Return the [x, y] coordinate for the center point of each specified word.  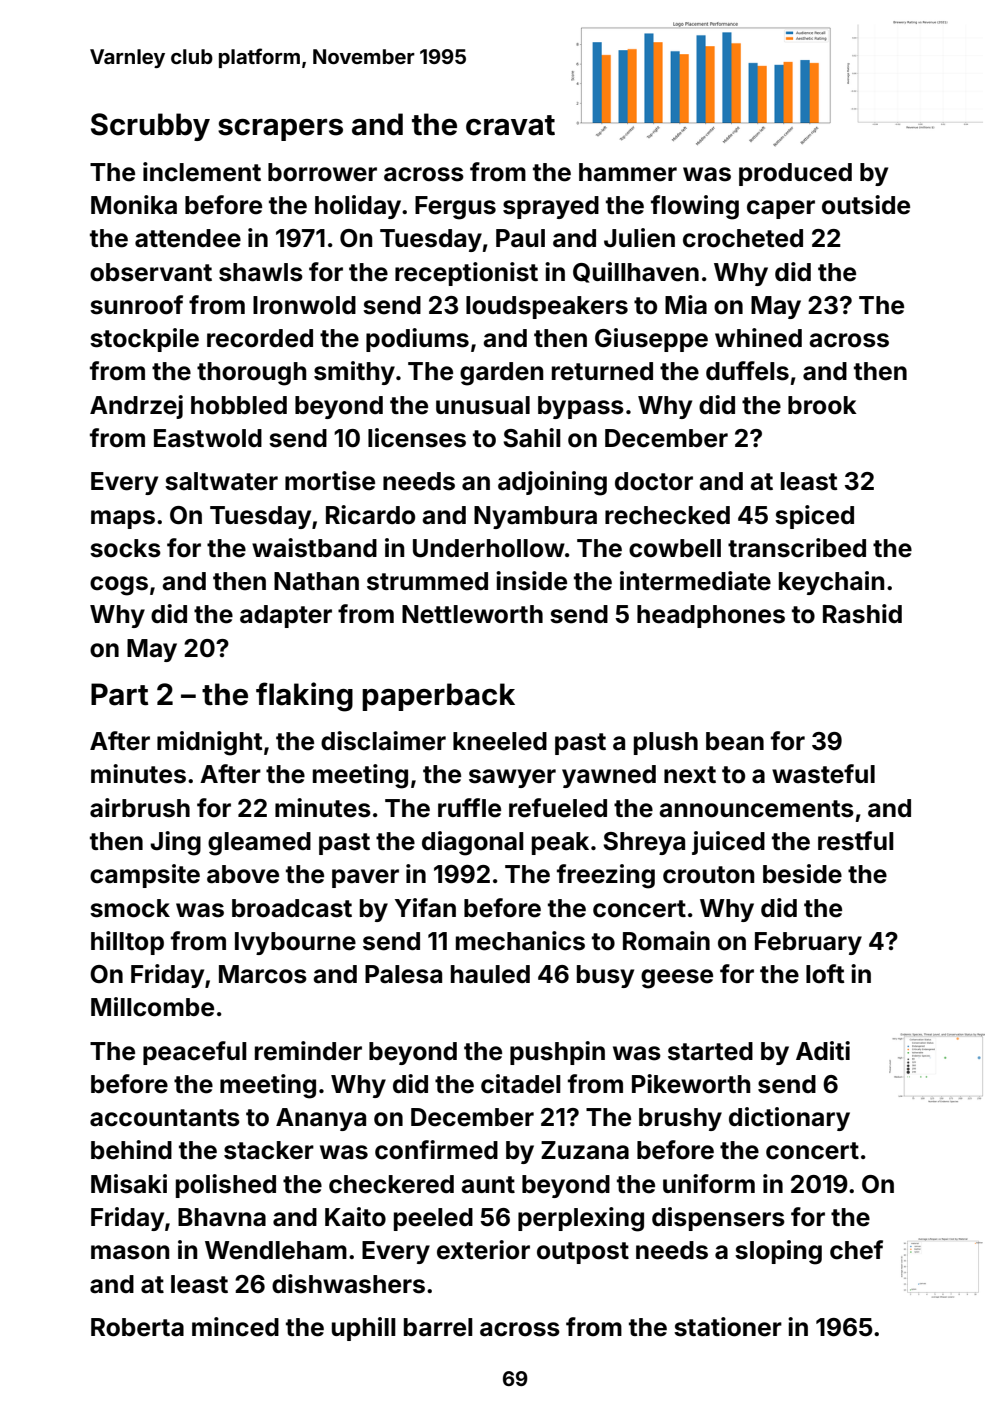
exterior [483, 1250]
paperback [438, 697]
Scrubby [150, 127]
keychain [831, 583]
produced [795, 174]
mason [130, 1252]
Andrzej [136, 407]
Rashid [862, 614]
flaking [304, 697]
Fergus [455, 208]
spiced [814, 517]
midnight [210, 743]
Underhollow [489, 548]
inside [531, 581]
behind [131, 1150]
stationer [728, 1327]
